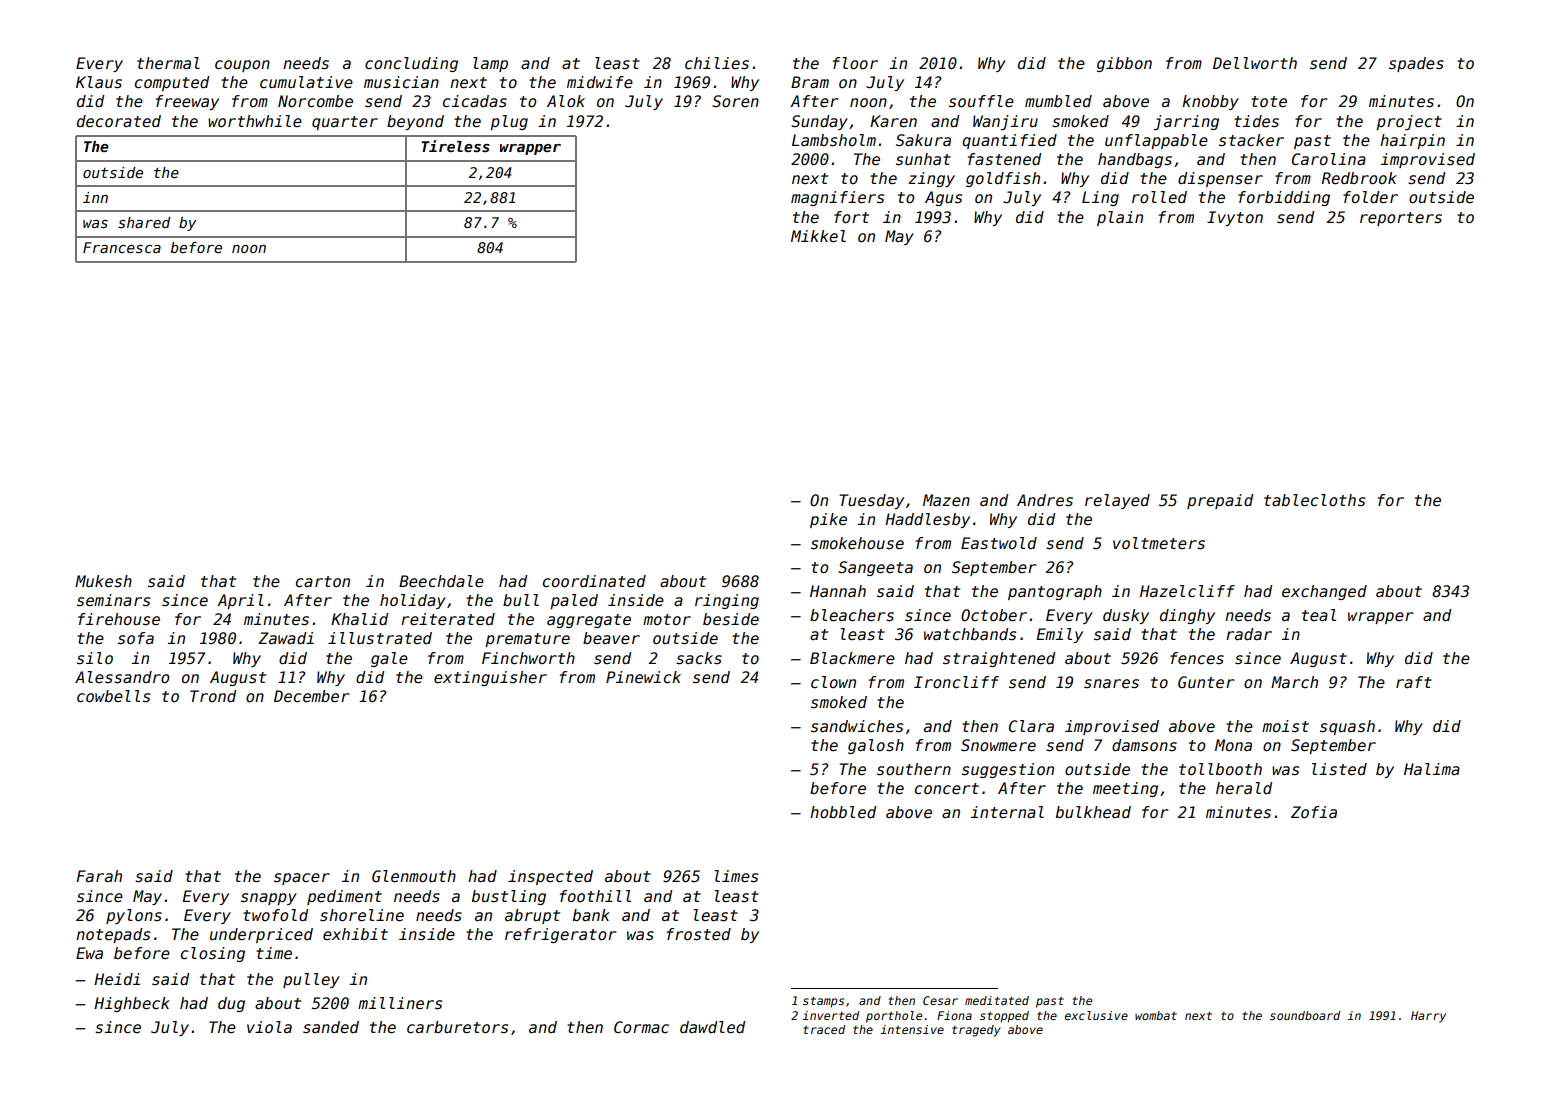 This screenshot has width=1551, height=1096. Describe the element at coordinates (871, 501) in the screenshot. I see `Tuesday` at that location.
